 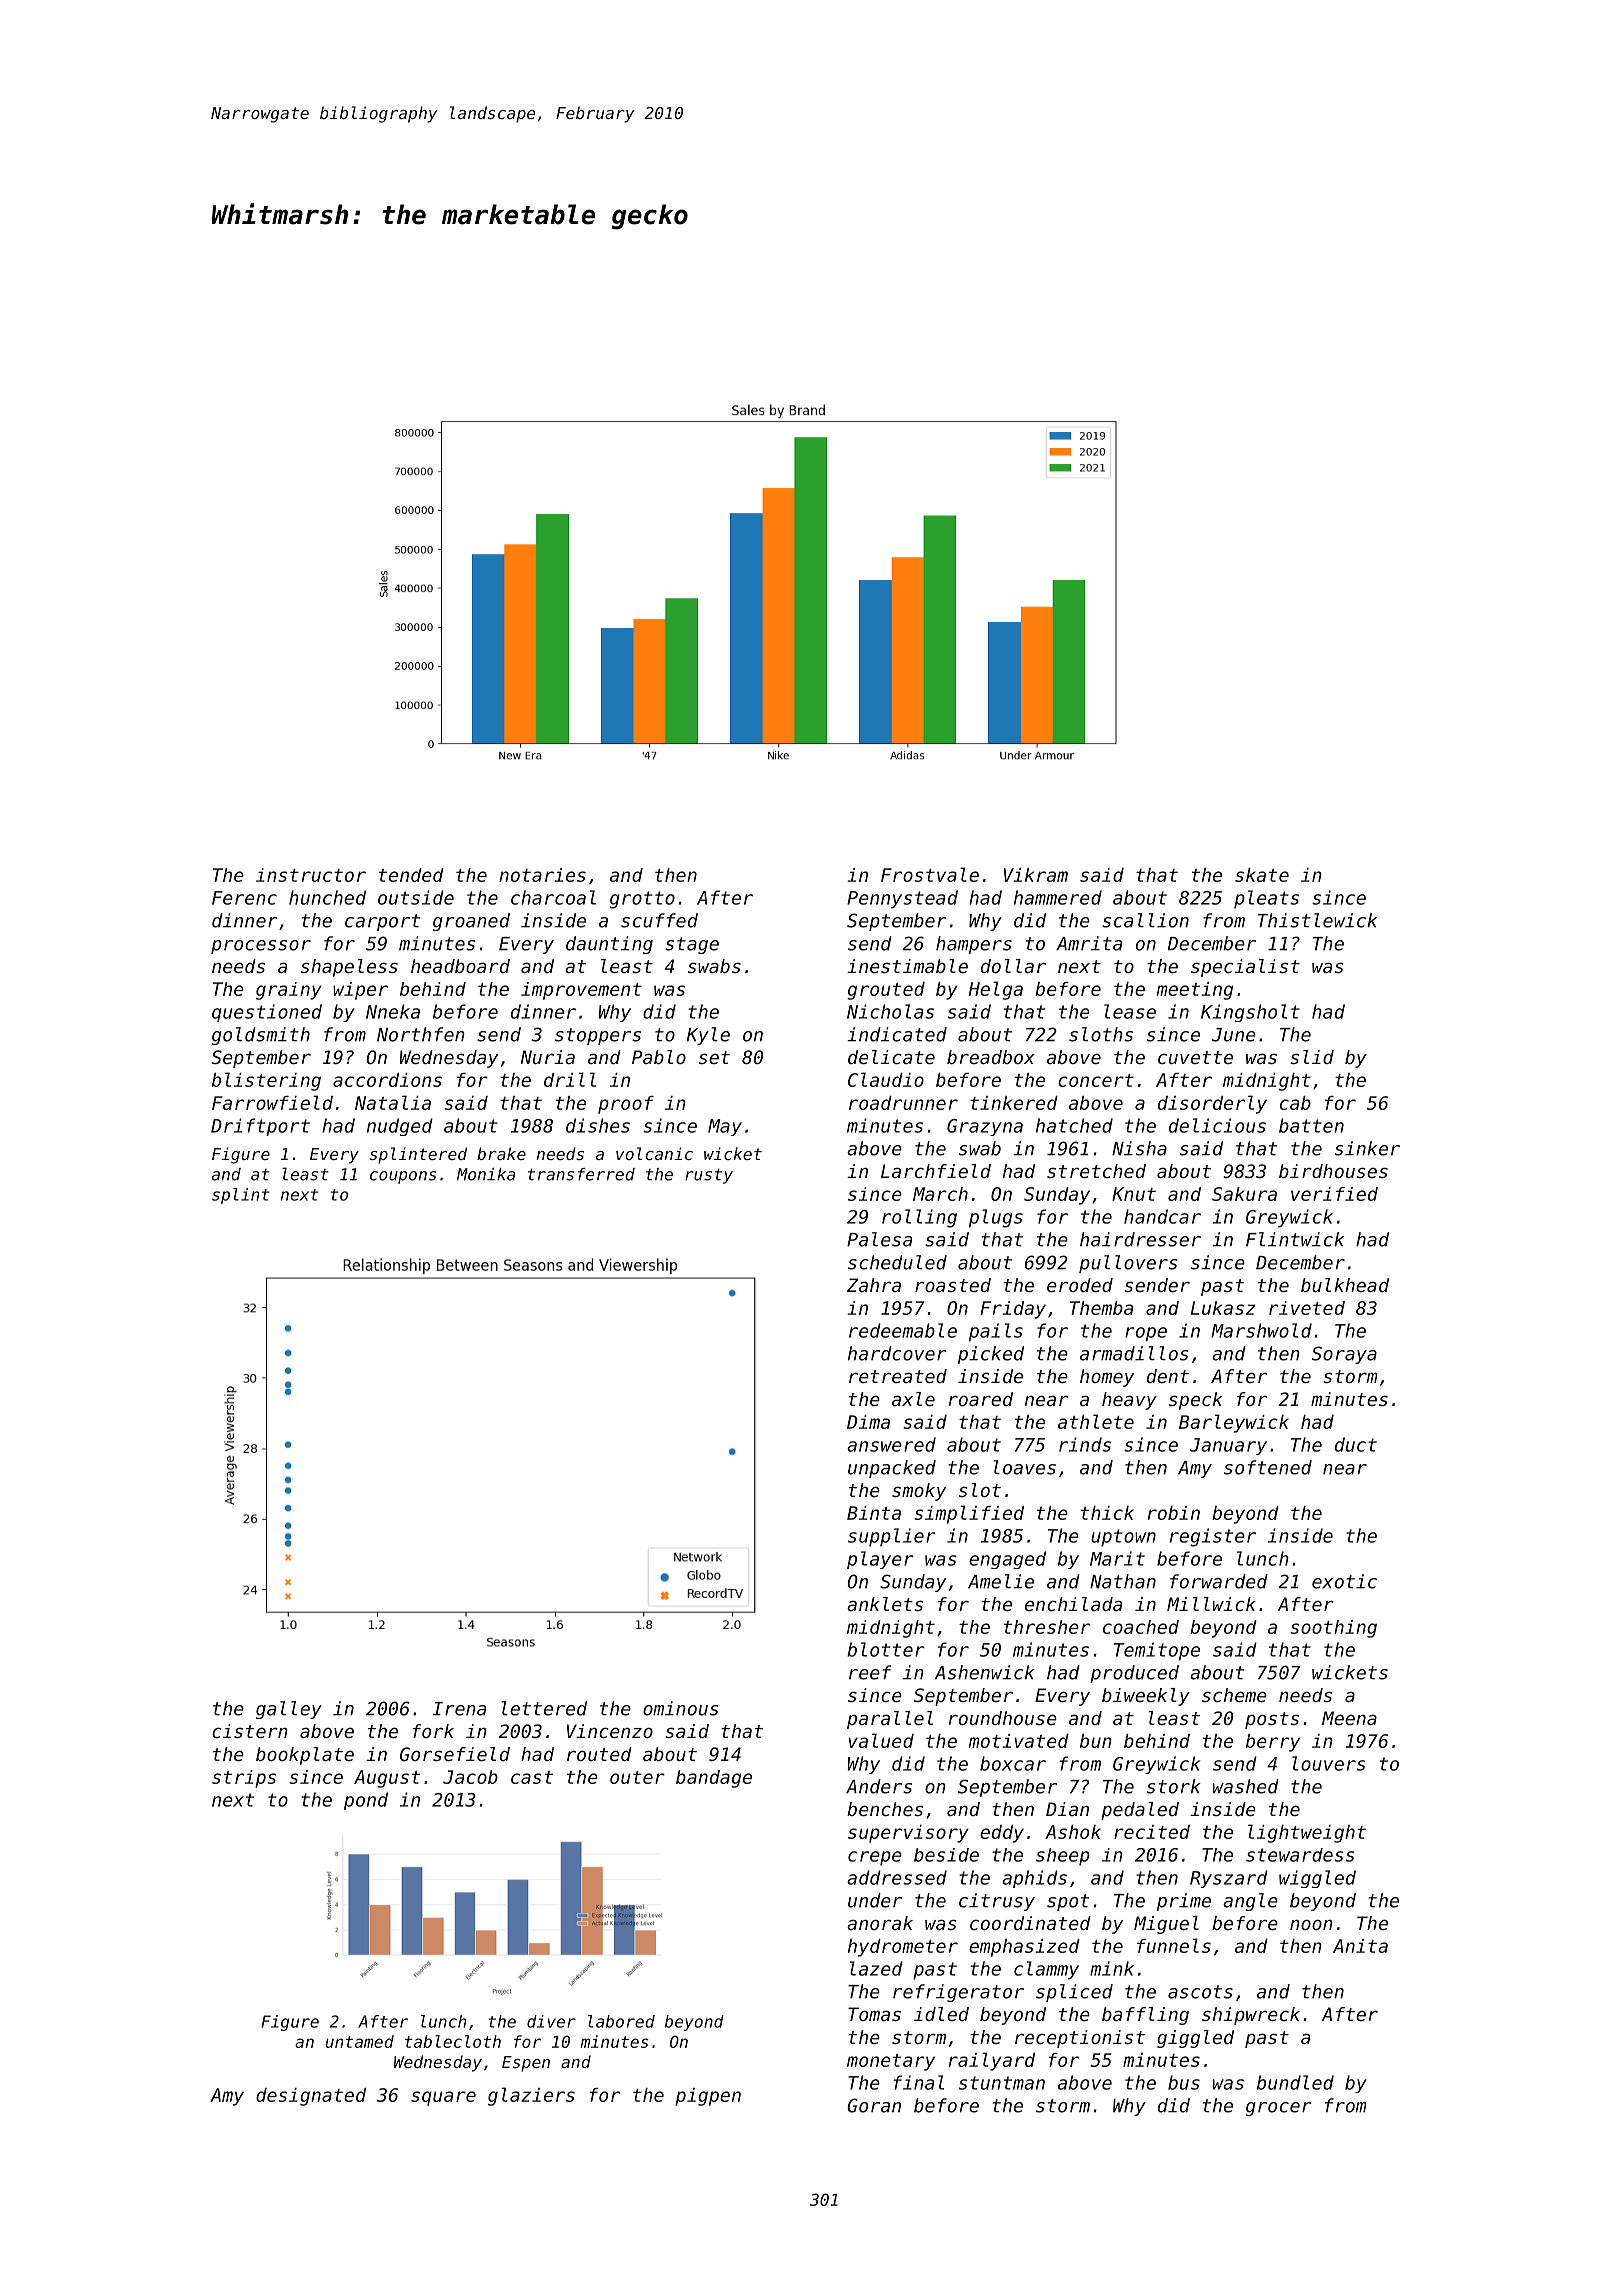 I want to click on designated, so click(x=311, y=2097).
